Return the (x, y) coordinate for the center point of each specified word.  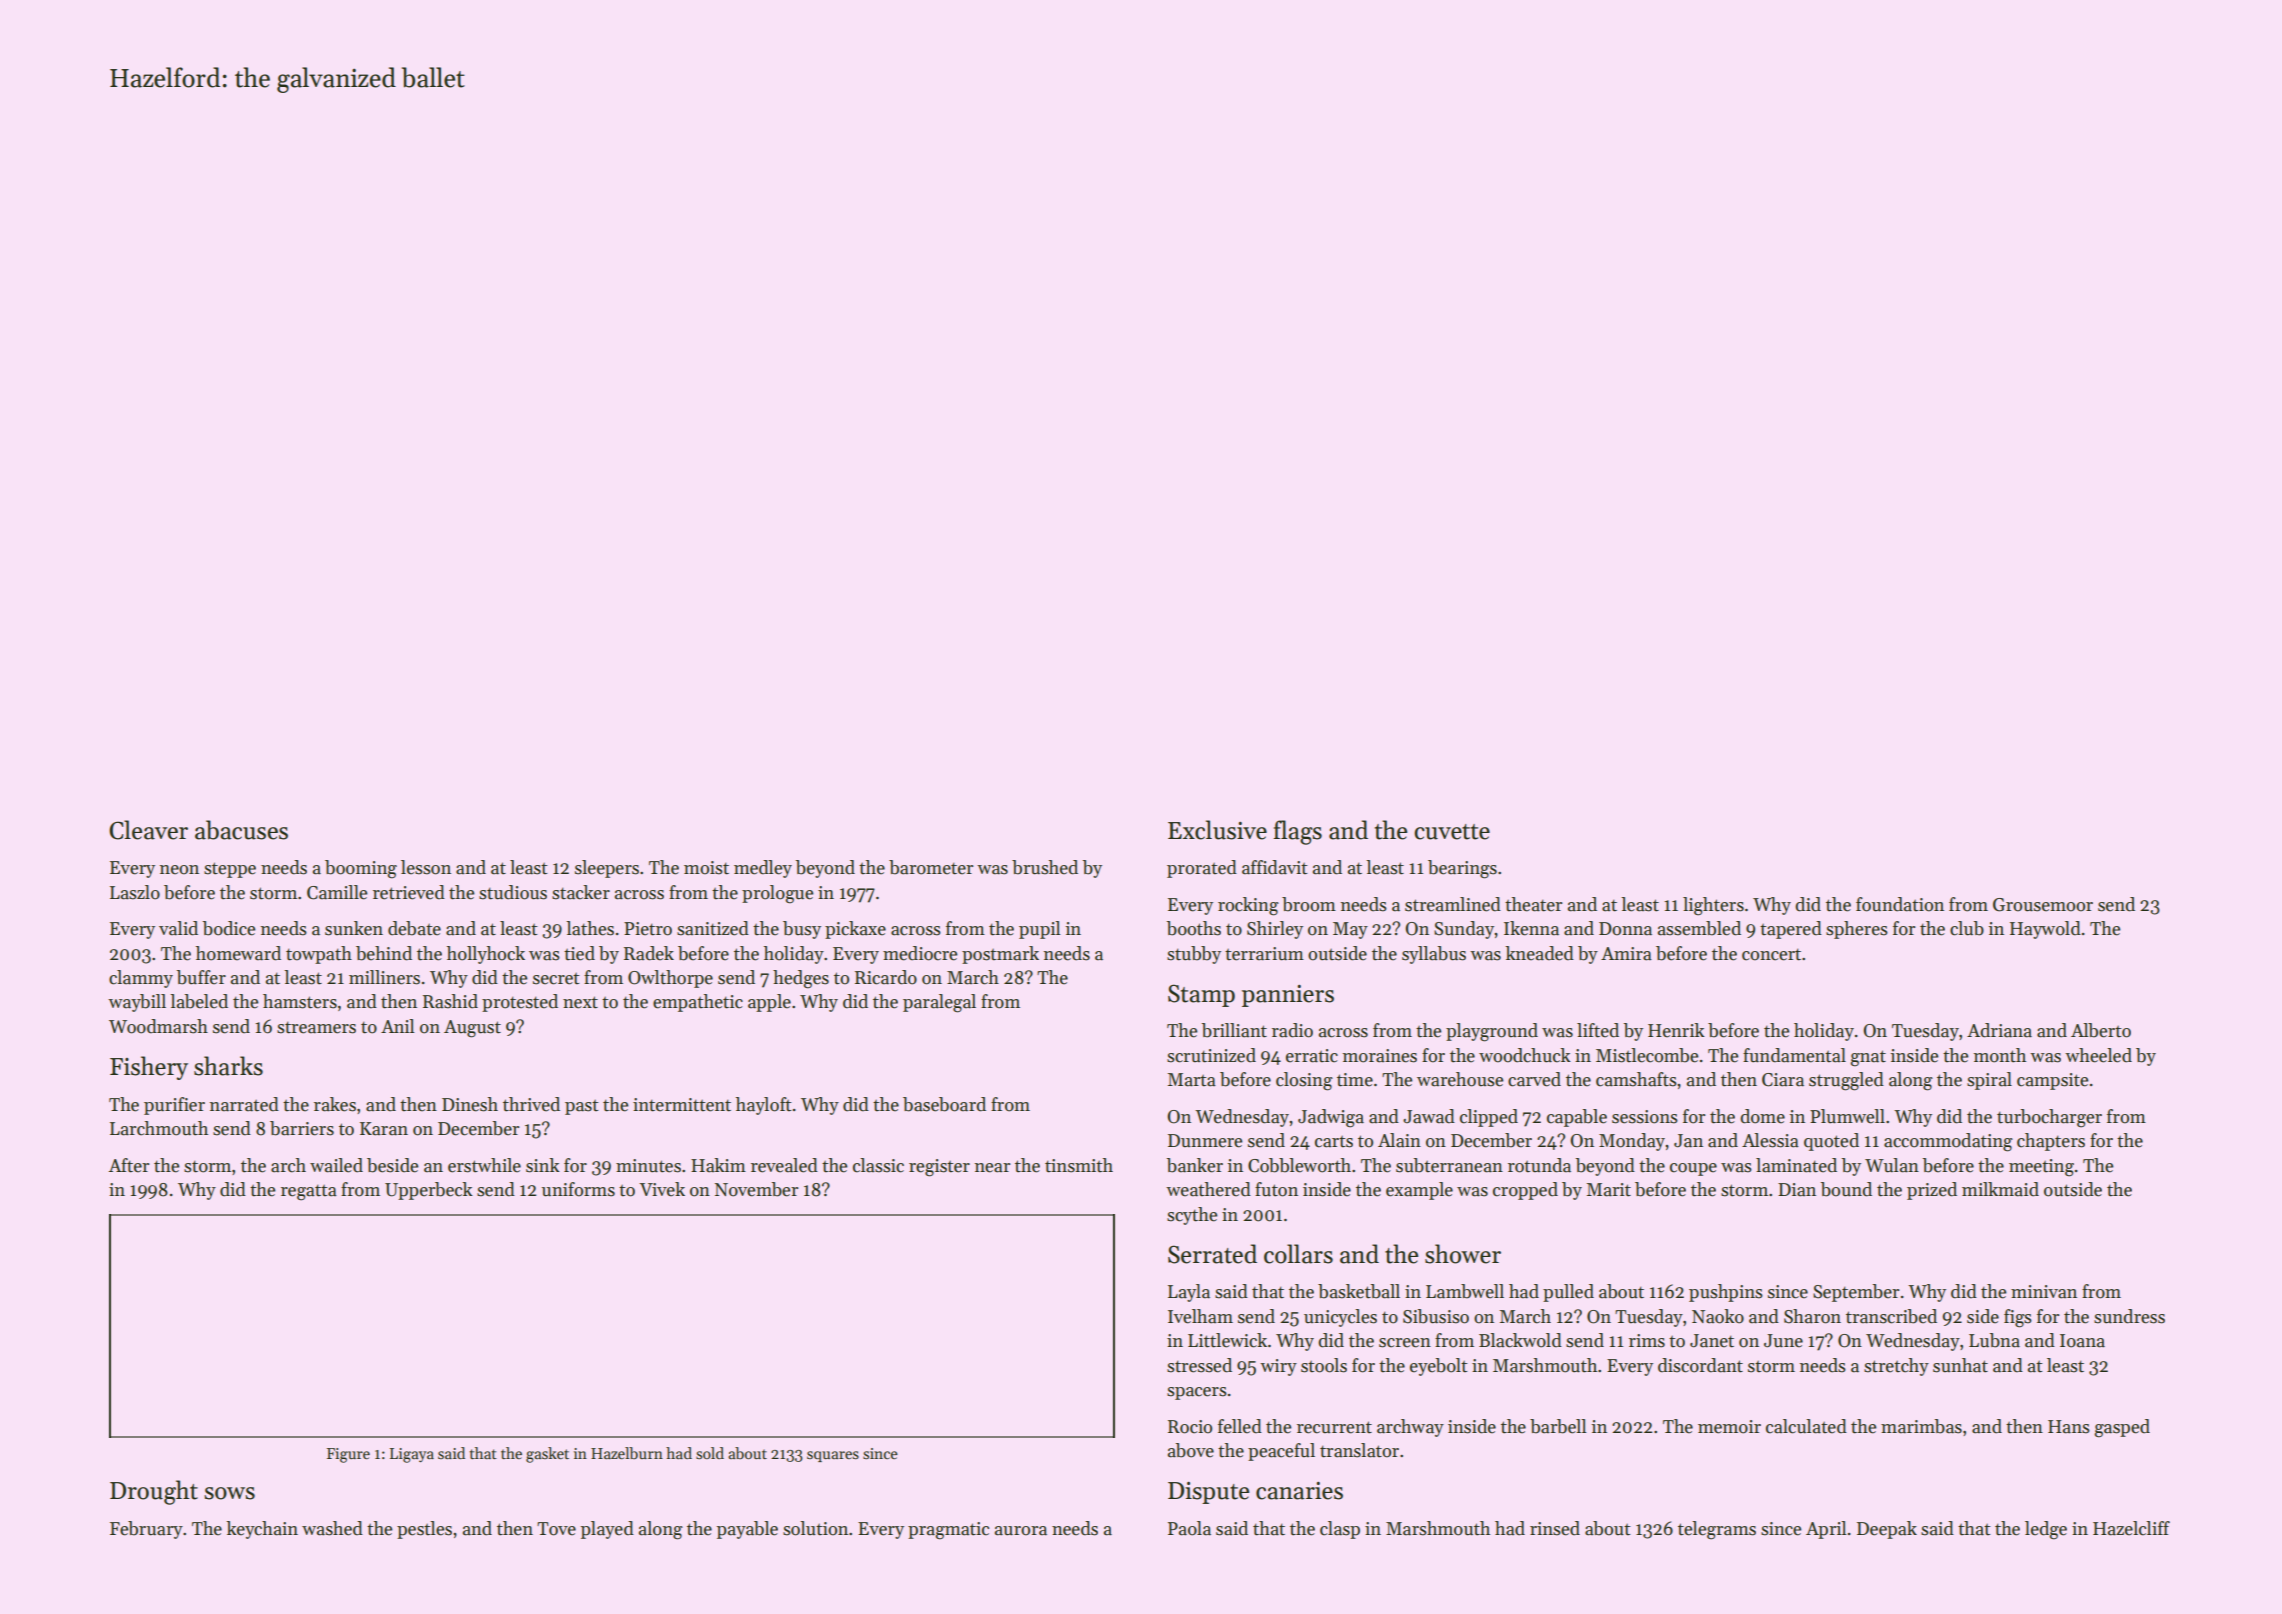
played (607, 1530)
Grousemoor (2043, 905)
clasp (1340, 1530)
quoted (1831, 1142)
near (992, 1168)
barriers (302, 1128)
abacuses (241, 830)
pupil (1039, 930)
